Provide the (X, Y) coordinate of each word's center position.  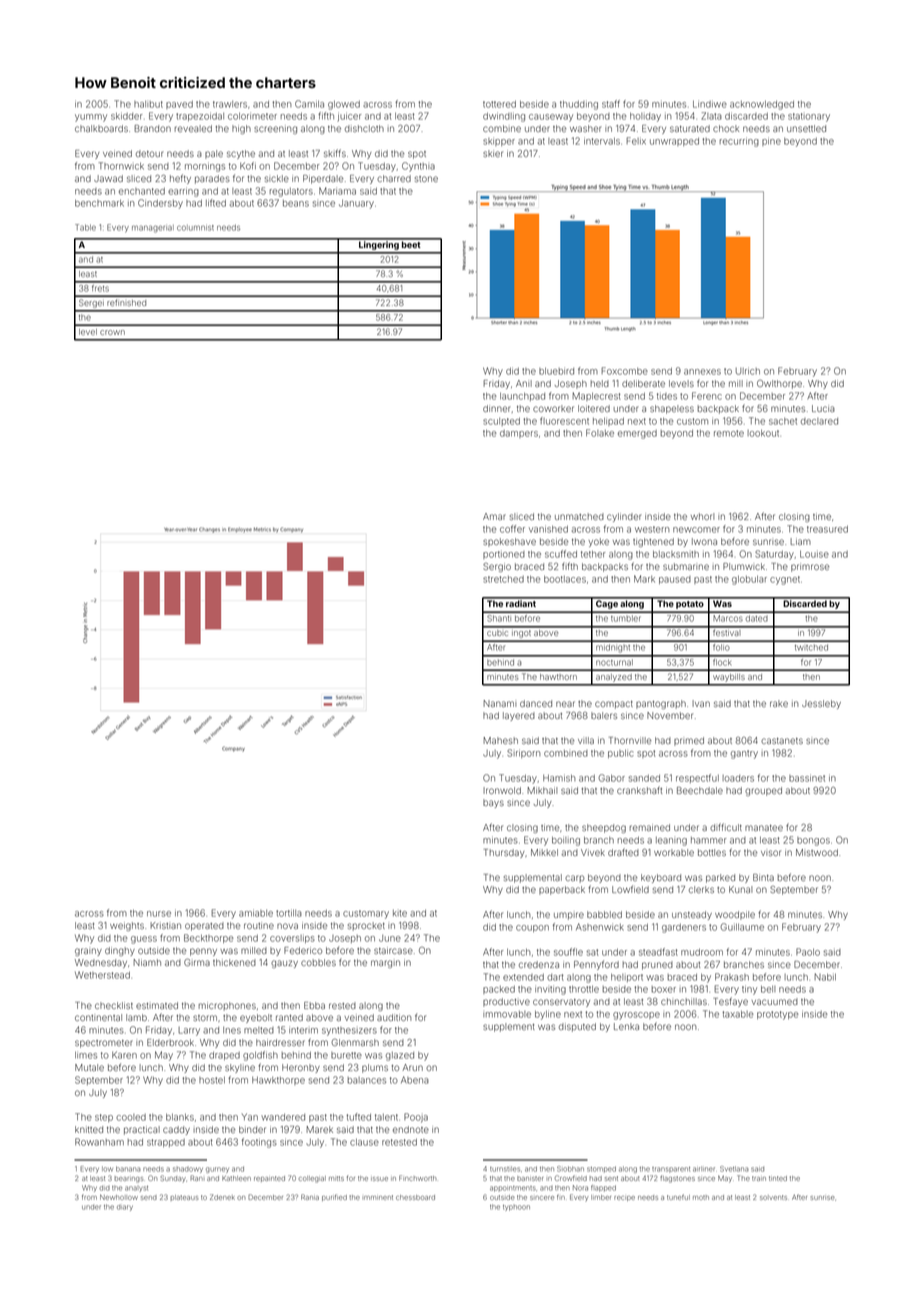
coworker (553, 408)
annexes (702, 372)
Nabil (825, 977)
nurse (159, 914)
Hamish (559, 778)
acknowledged (762, 105)
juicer (349, 117)
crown (112, 332)
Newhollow (119, 1197)
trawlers (230, 104)
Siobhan (570, 1169)
